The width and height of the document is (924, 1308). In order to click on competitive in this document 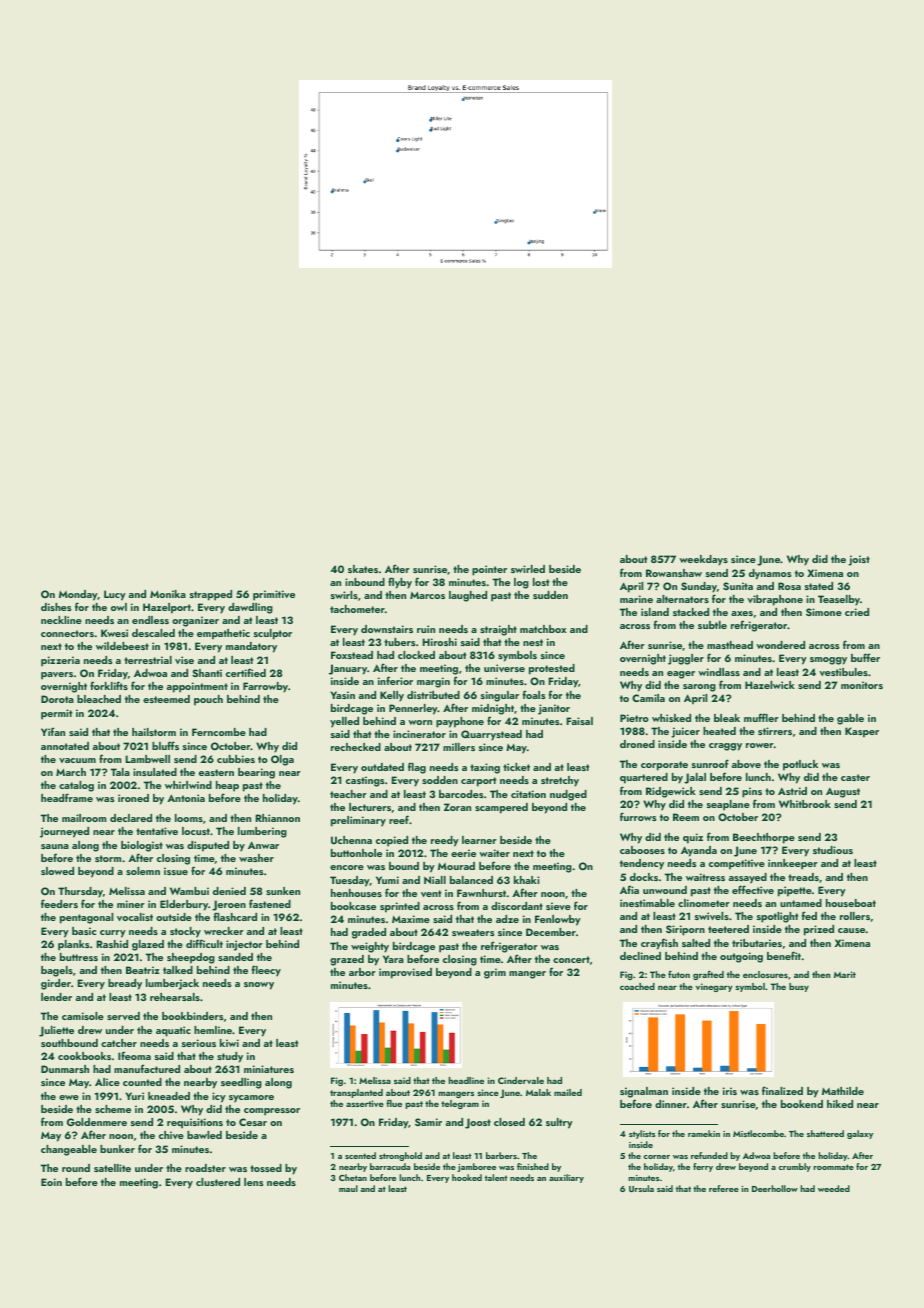, I will do `click(737, 864)`.
